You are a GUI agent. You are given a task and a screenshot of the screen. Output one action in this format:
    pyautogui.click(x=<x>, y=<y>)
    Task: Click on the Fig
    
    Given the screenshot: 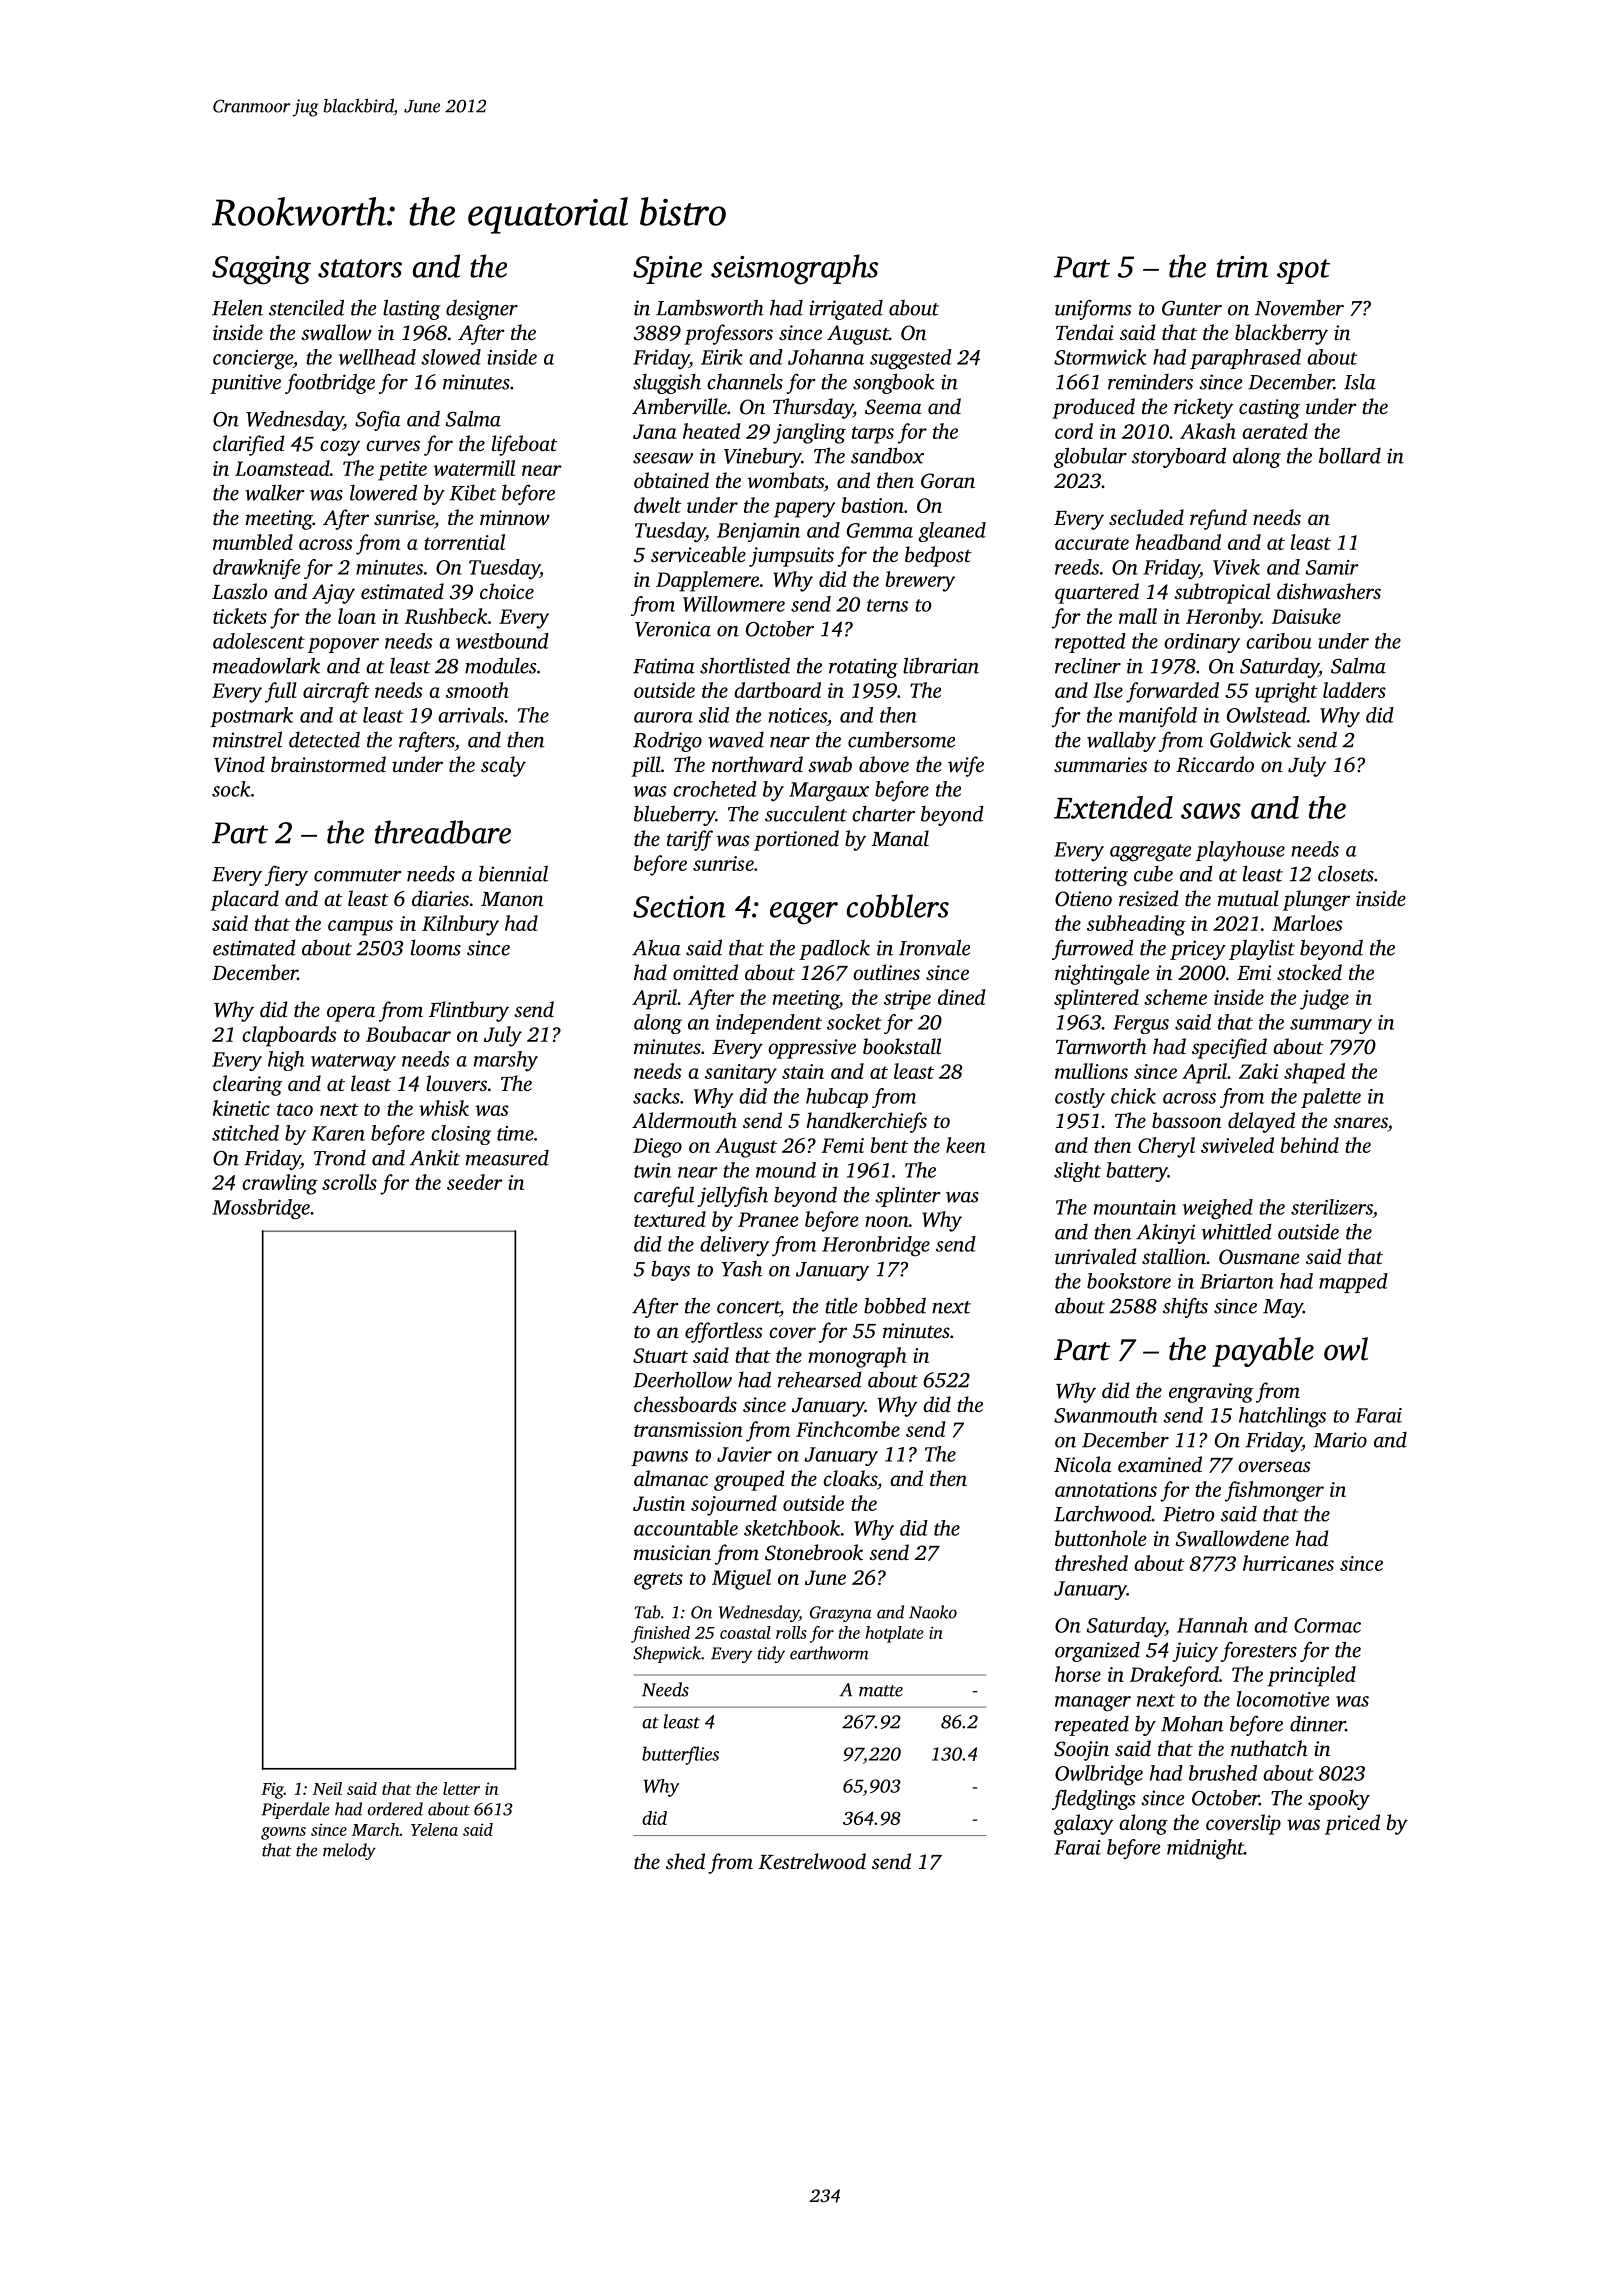 What is the action you would take?
    pyautogui.click(x=272, y=1790)
